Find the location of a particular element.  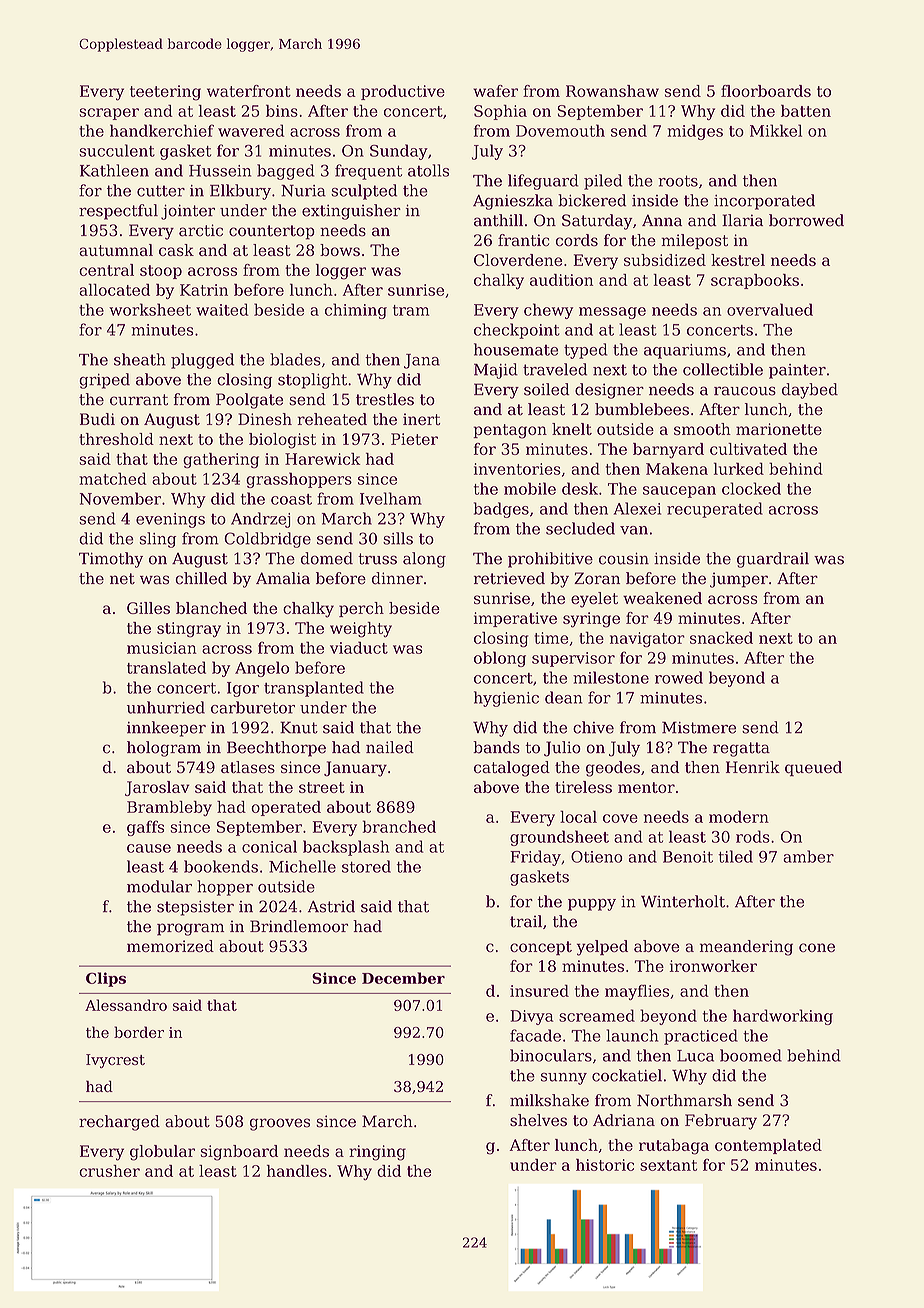

crusher is located at coordinates (109, 1171).
